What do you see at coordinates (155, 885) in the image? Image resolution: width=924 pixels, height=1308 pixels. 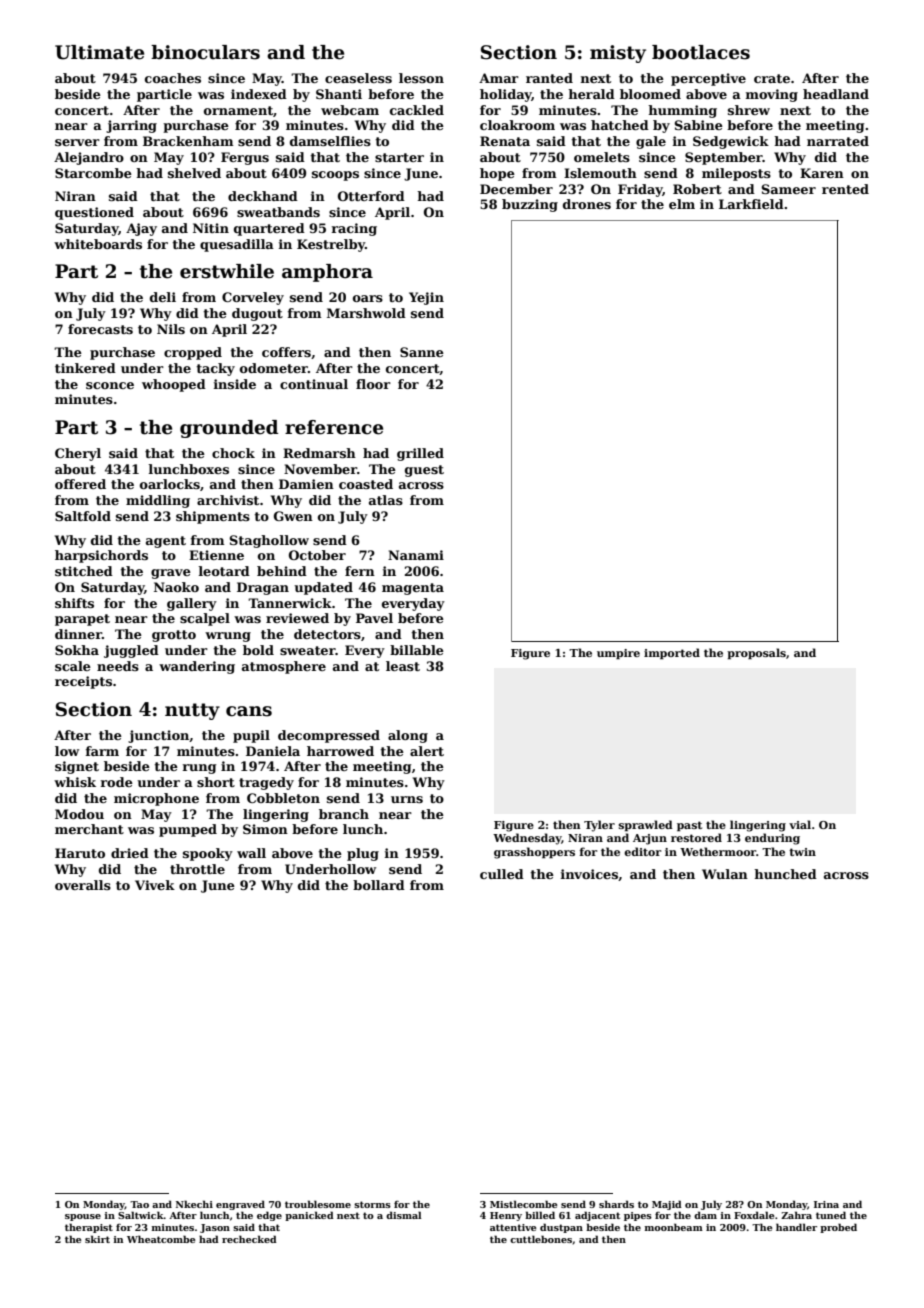 I see `Vivek` at bounding box center [155, 885].
